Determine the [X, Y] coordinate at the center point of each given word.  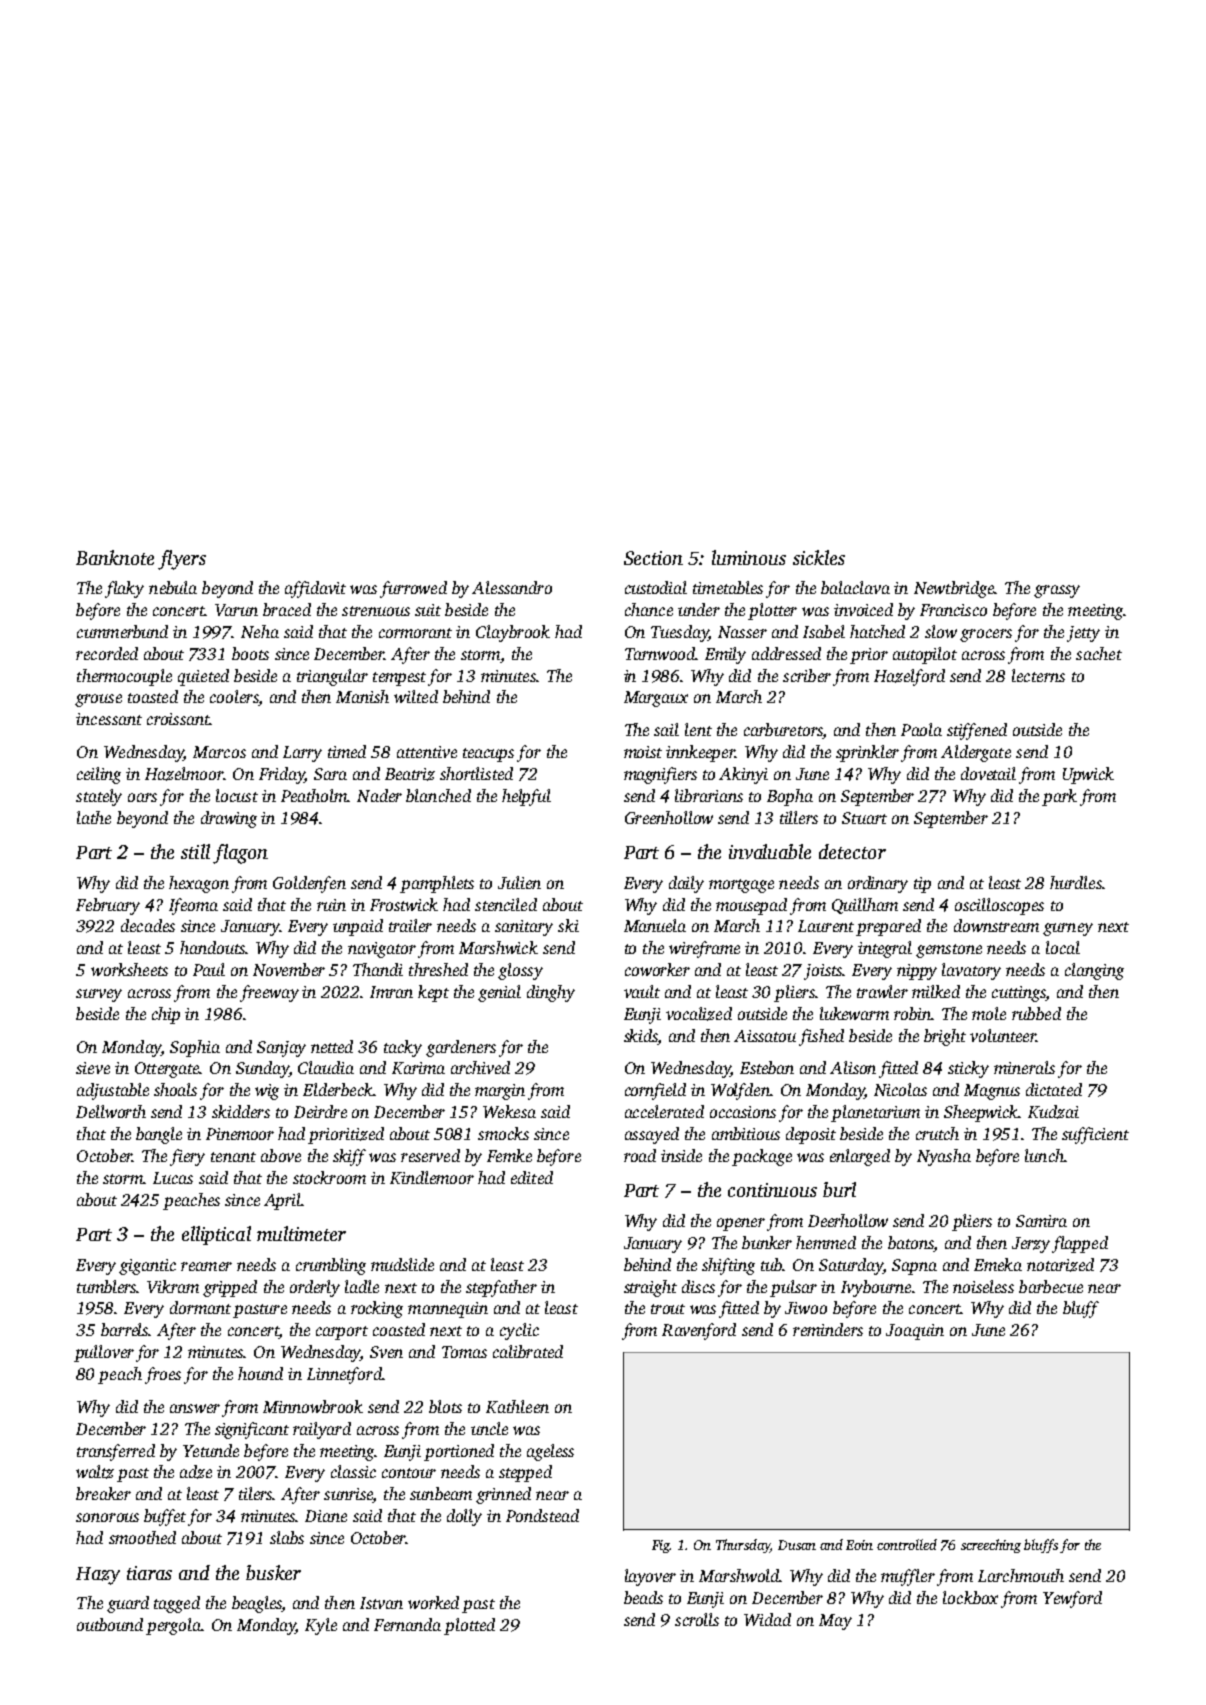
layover [650, 1577]
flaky [124, 589]
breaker [103, 1493]
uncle [489, 1428]
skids [641, 1035]
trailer [410, 925]
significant [252, 1430]
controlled [907, 1544]
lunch [1044, 1155]
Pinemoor [240, 1134]
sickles [819, 557]
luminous [749, 557]
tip [922, 885]
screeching [991, 1546]
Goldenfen [309, 884]
